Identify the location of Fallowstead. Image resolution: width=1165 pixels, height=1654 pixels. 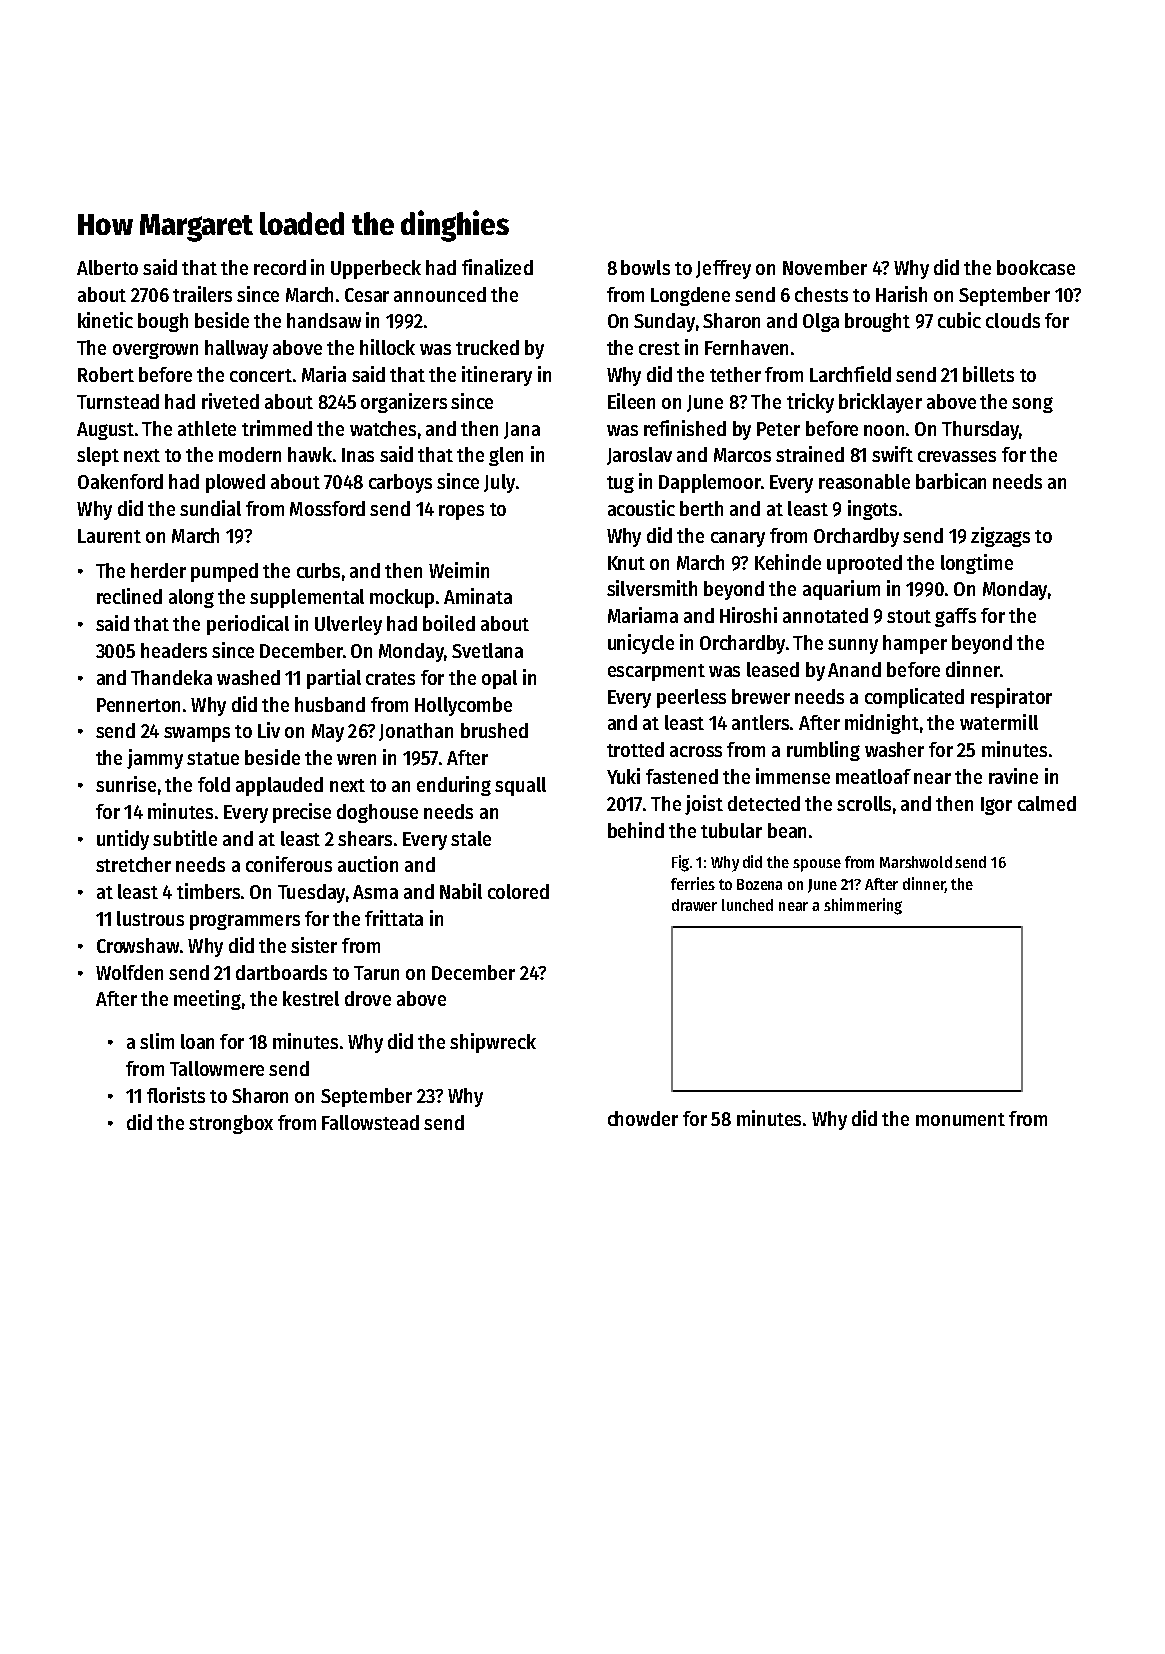
(370, 1122).
